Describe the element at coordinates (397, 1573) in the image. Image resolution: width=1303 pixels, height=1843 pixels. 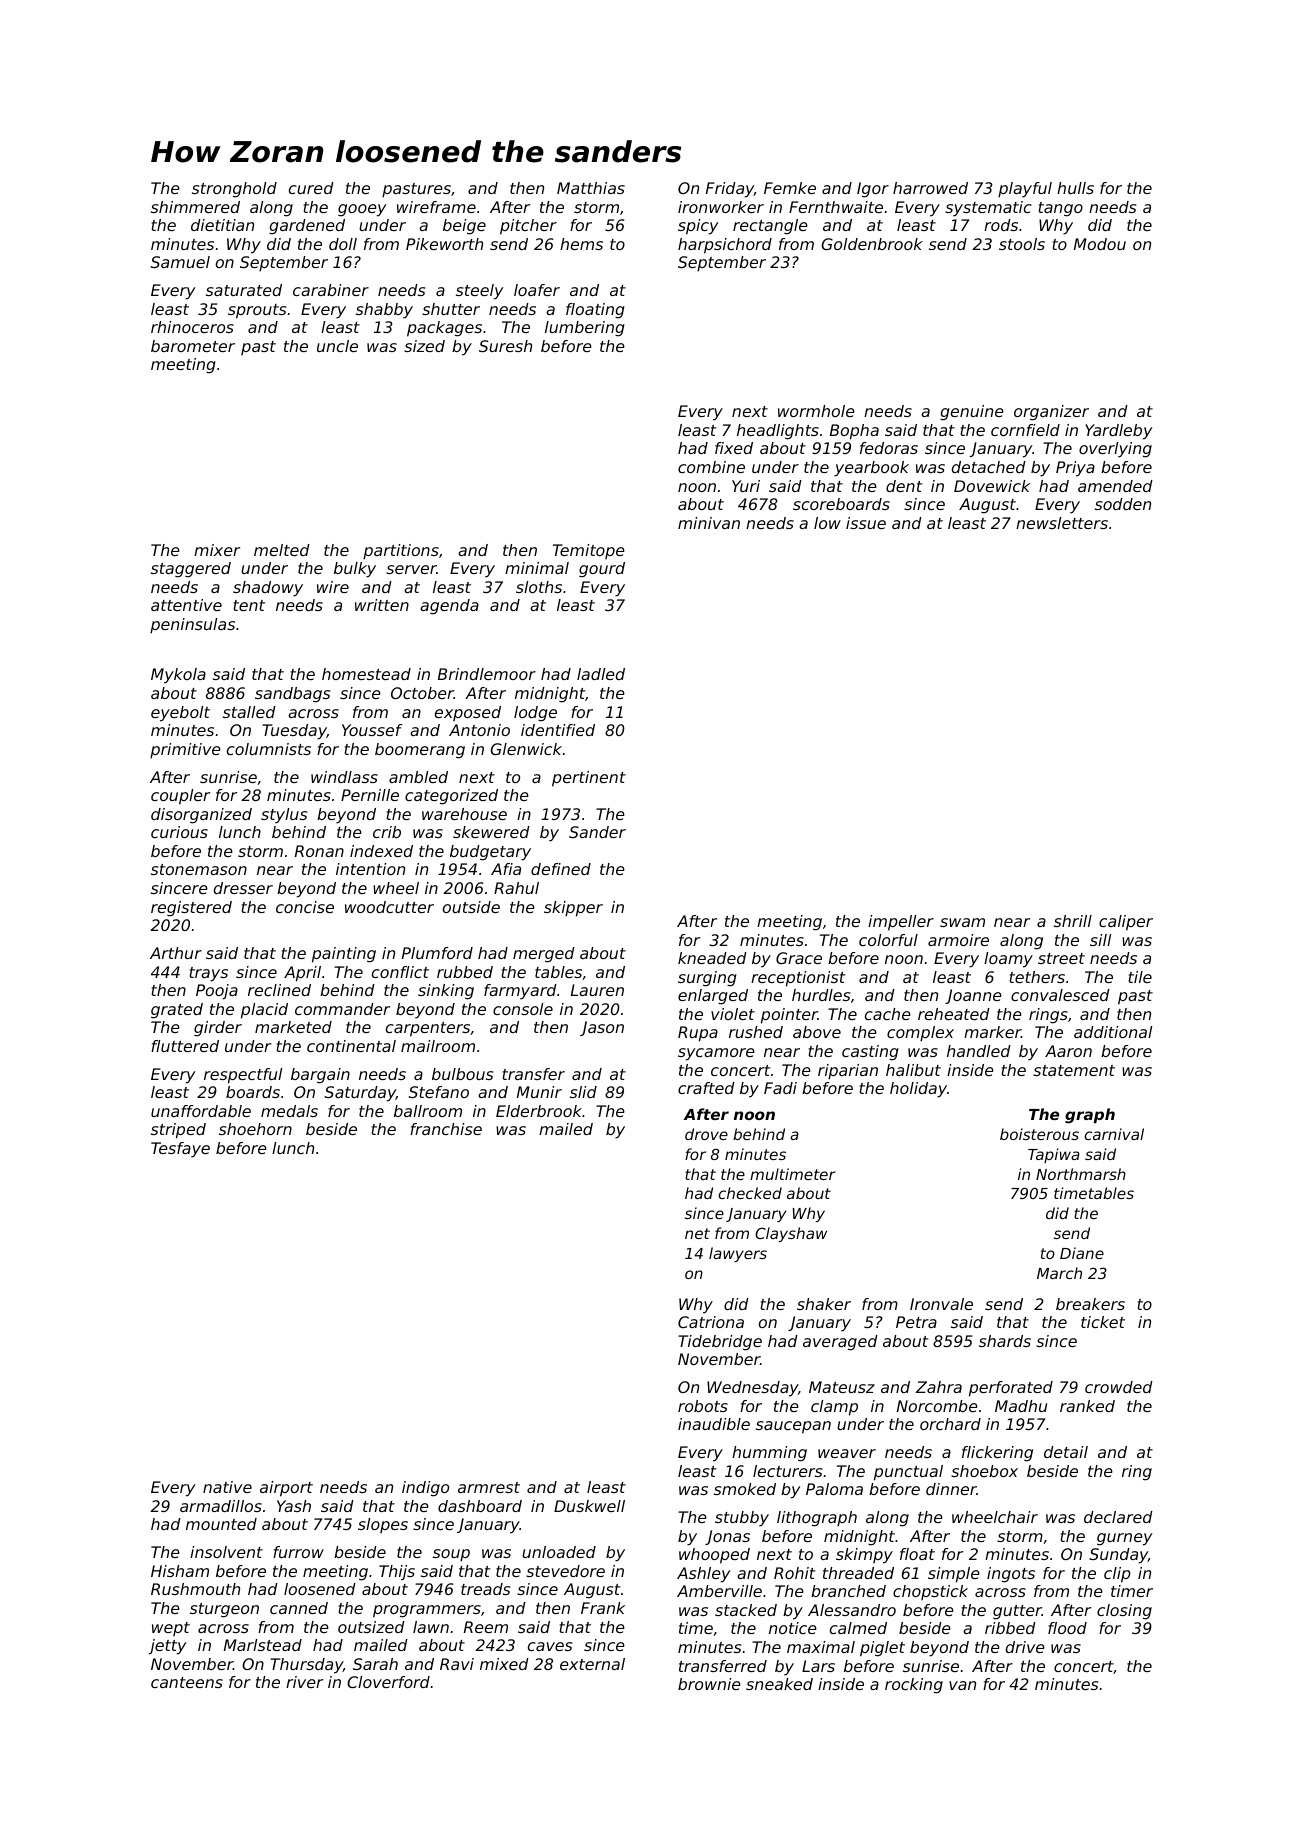
I see `Thijs` at that location.
